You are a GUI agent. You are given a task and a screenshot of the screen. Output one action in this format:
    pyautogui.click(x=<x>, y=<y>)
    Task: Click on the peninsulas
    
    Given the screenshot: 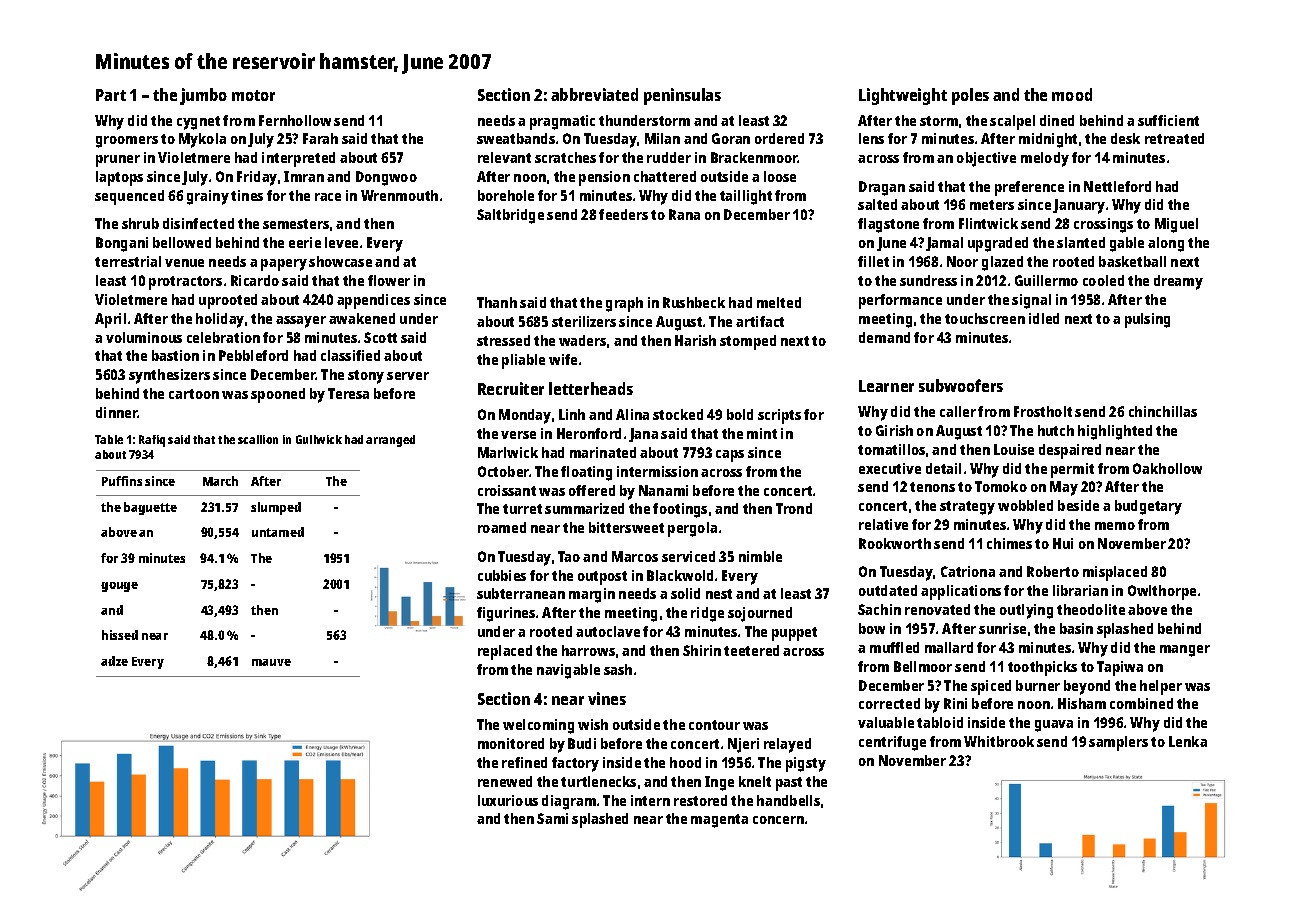 What is the action you would take?
    pyautogui.click(x=682, y=96)
